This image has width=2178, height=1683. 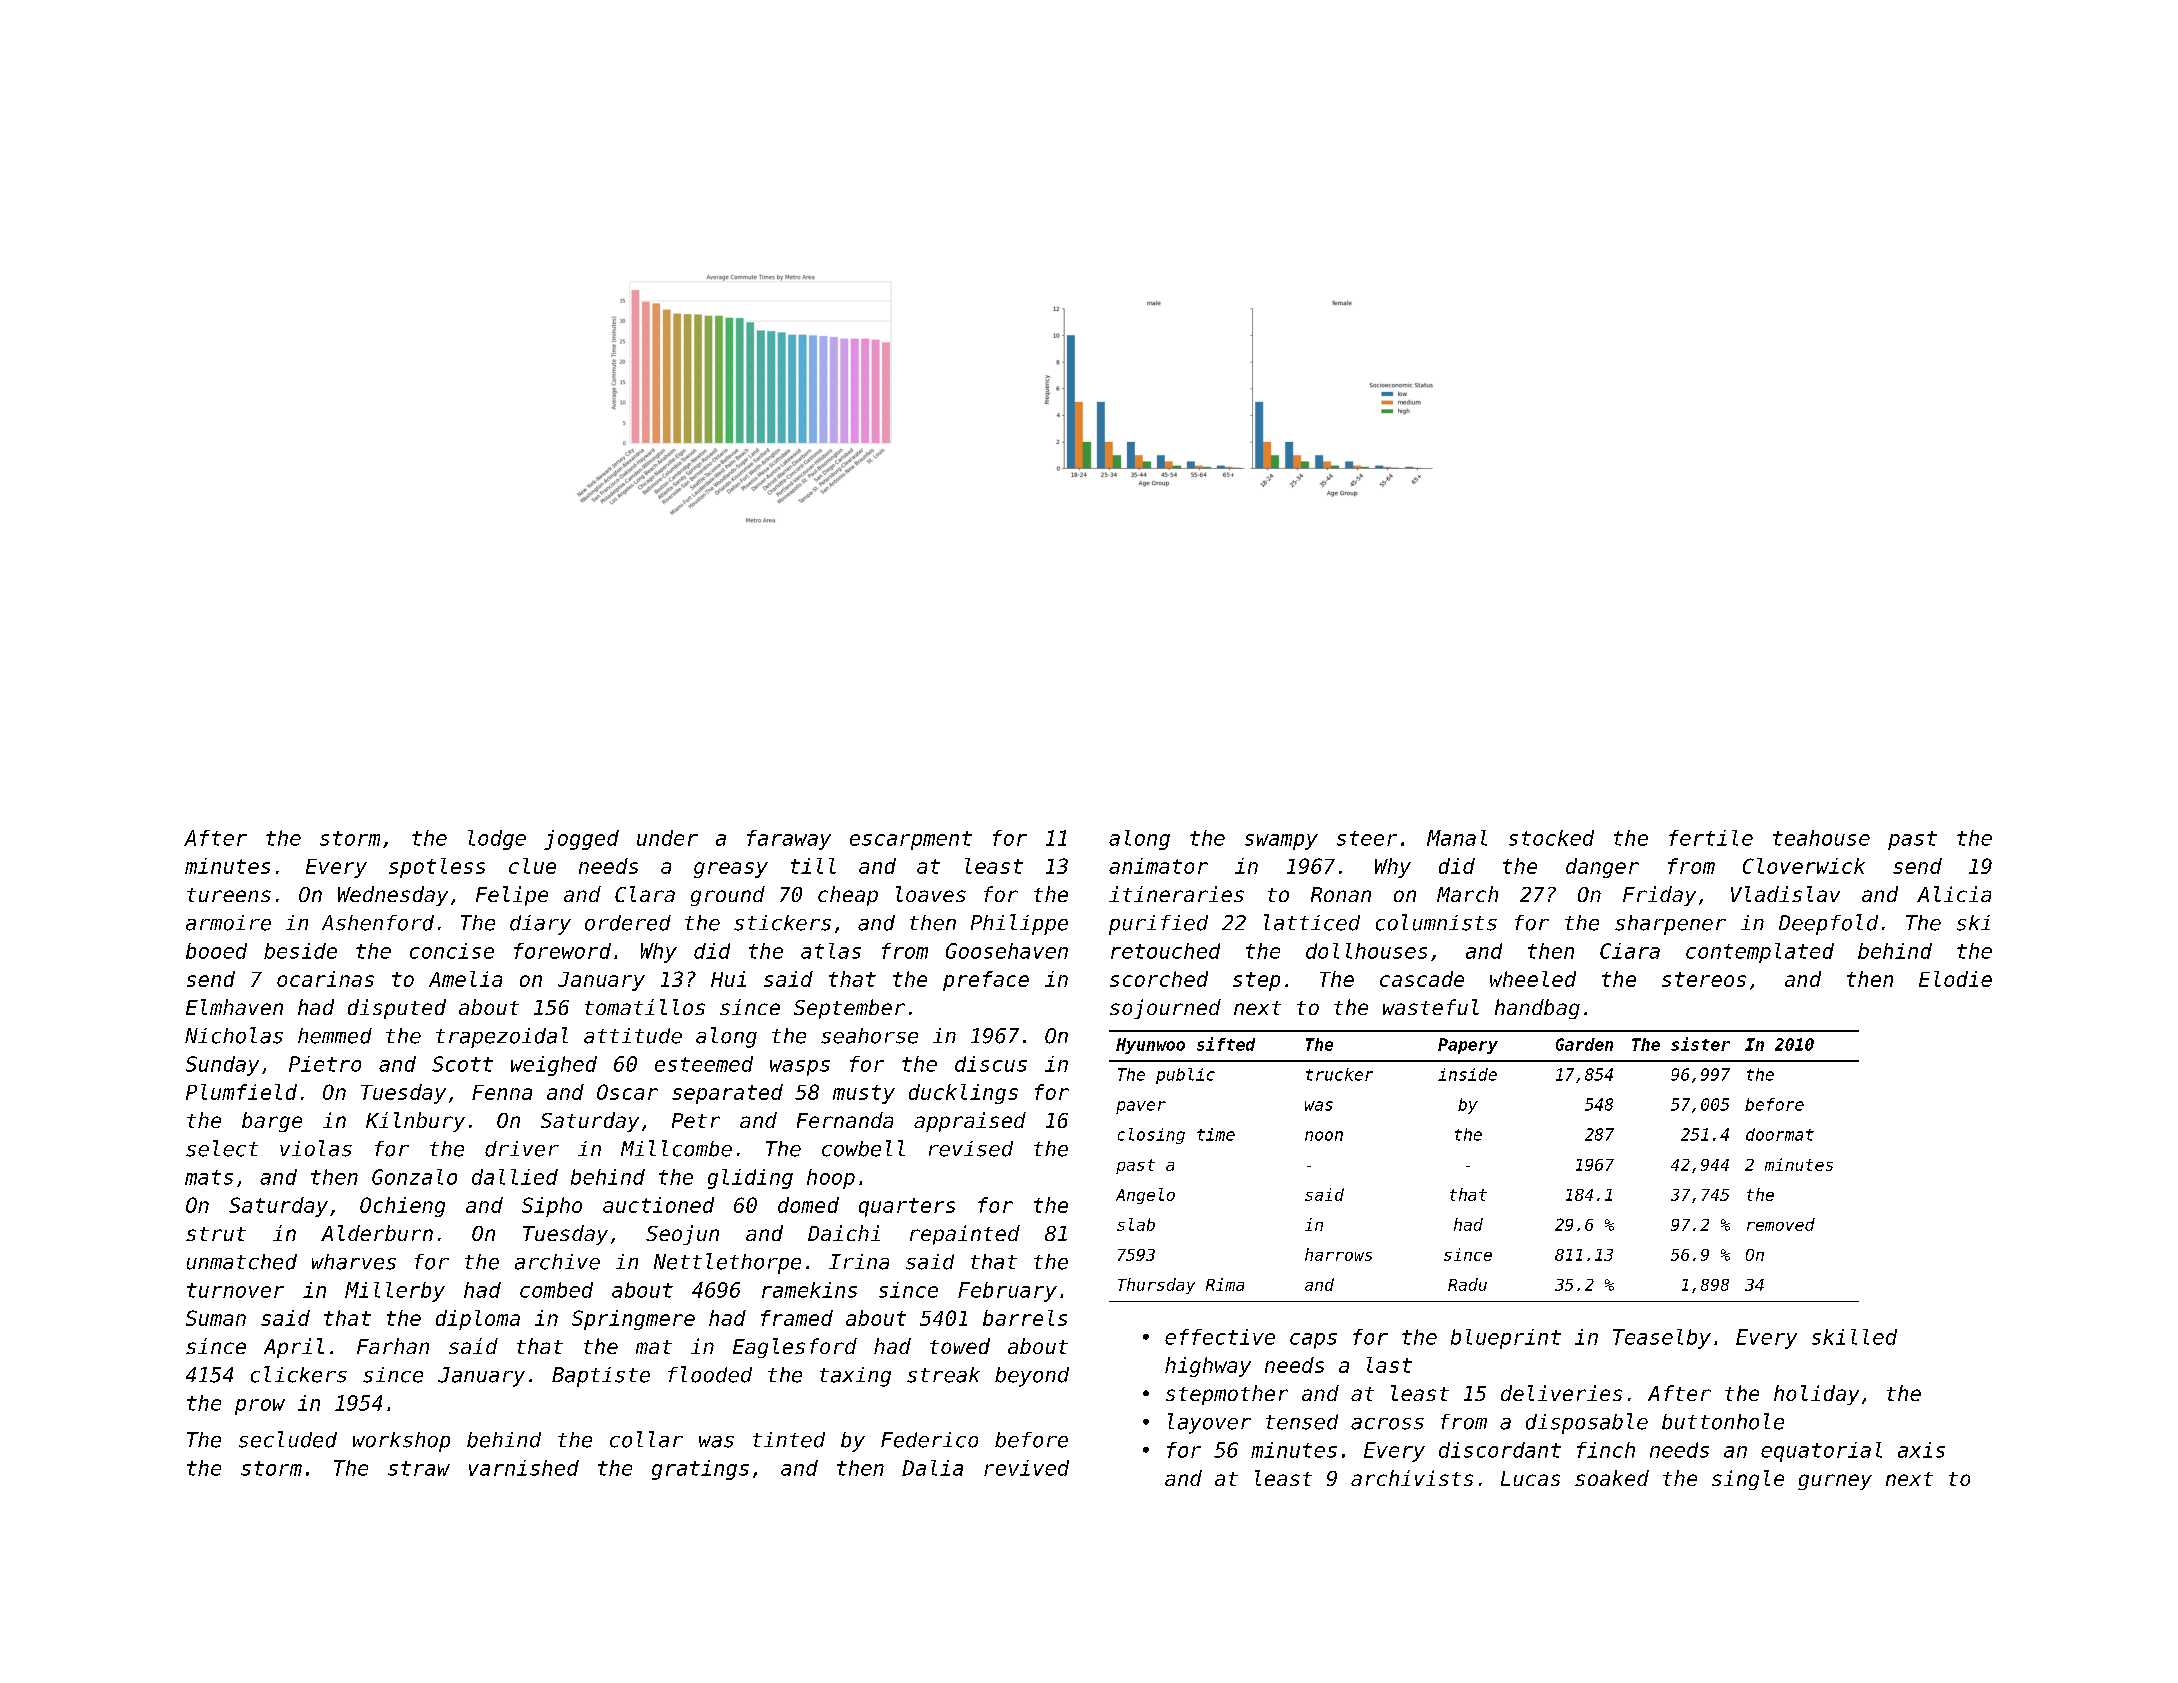 What do you see at coordinates (234, 1035) in the image?
I see `Nicholas` at bounding box center [234, 1035].
